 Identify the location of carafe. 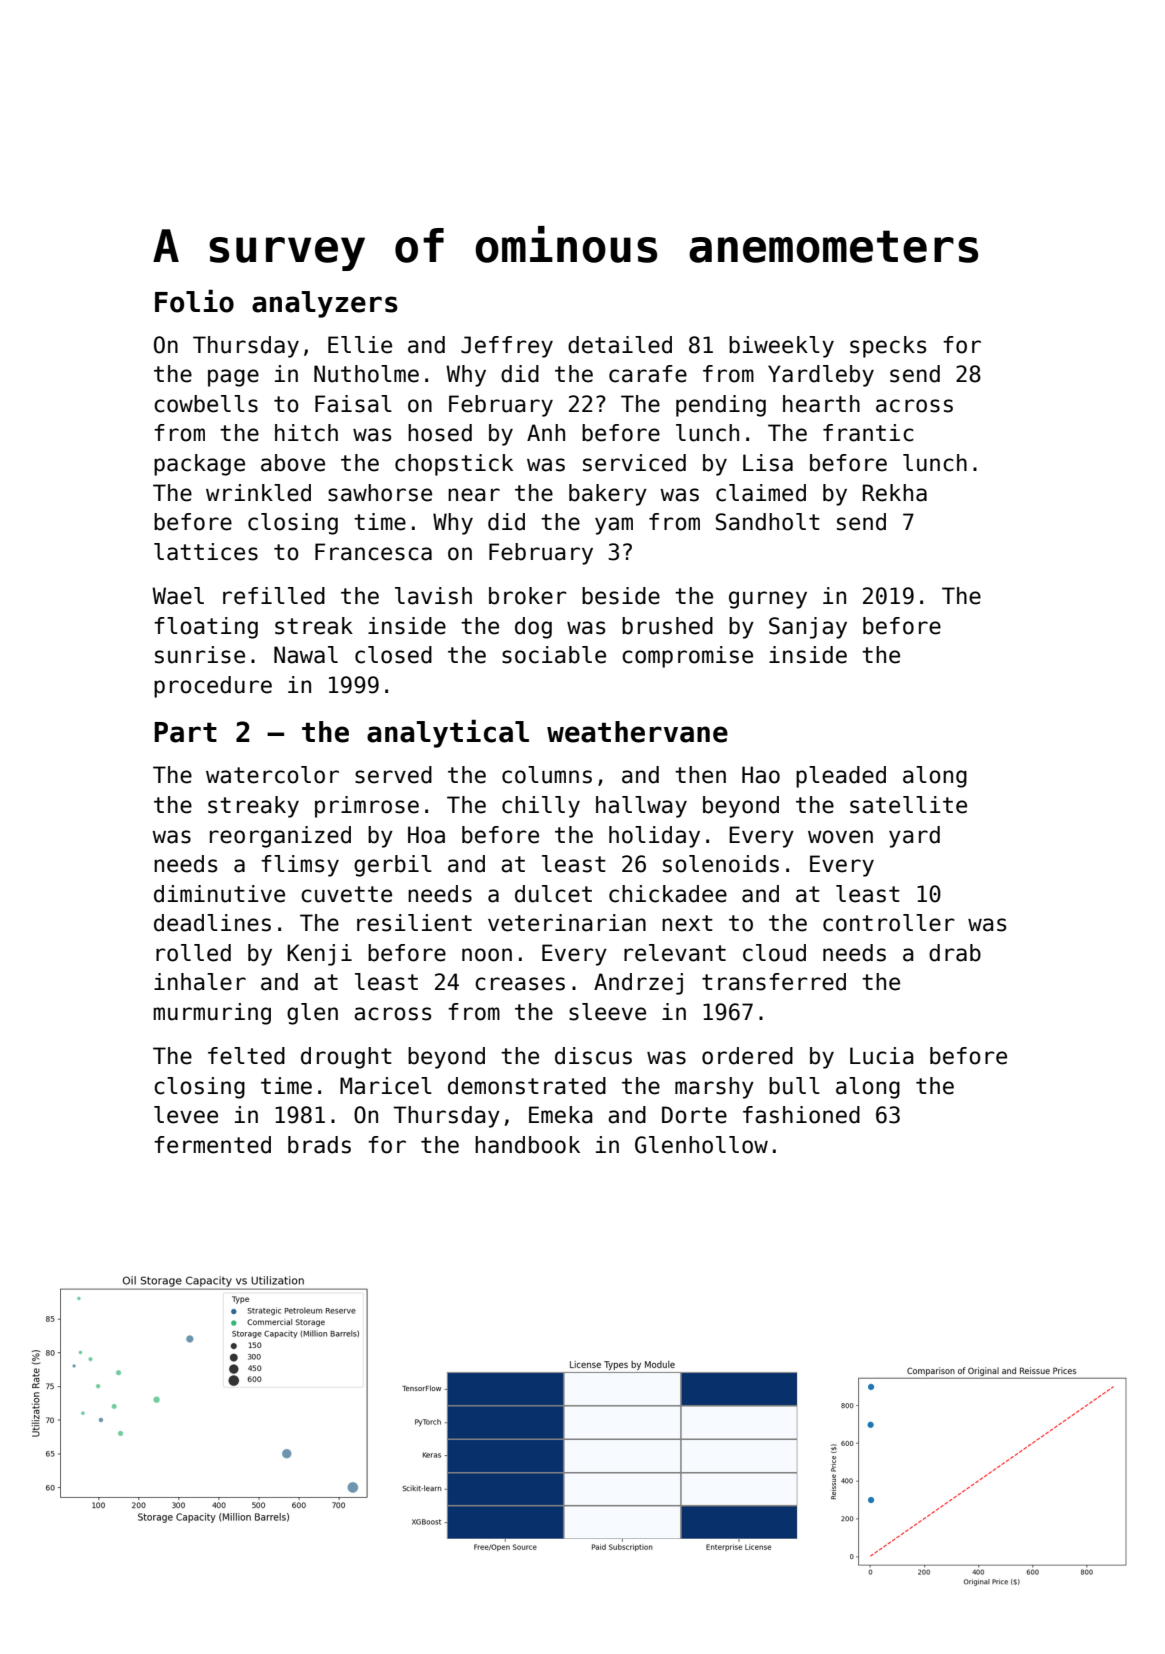
(648, 374).
